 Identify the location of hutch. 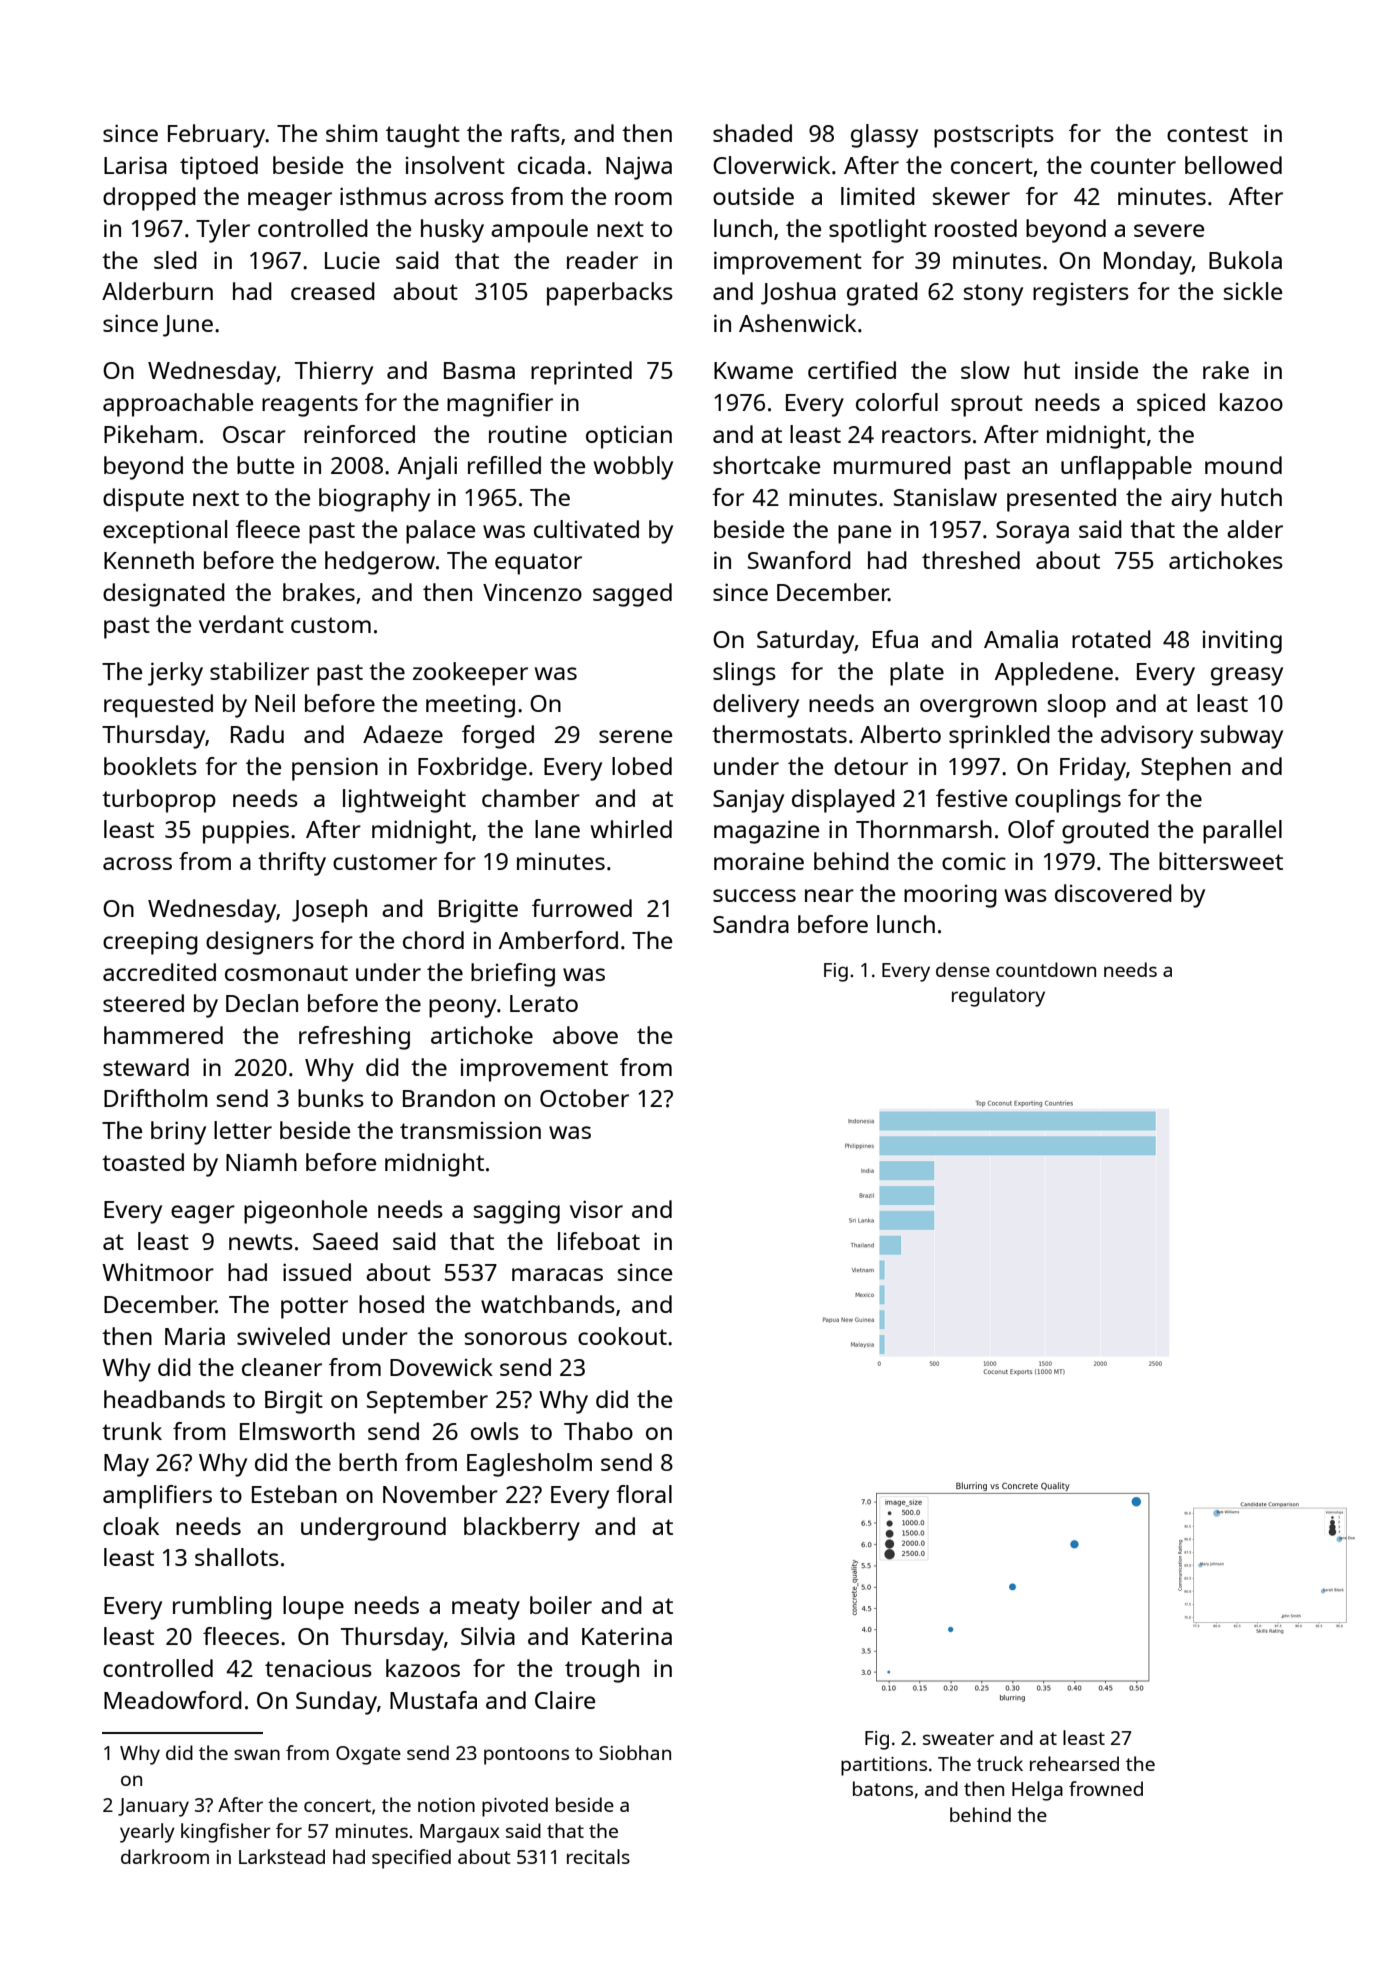
(1251, 497).
